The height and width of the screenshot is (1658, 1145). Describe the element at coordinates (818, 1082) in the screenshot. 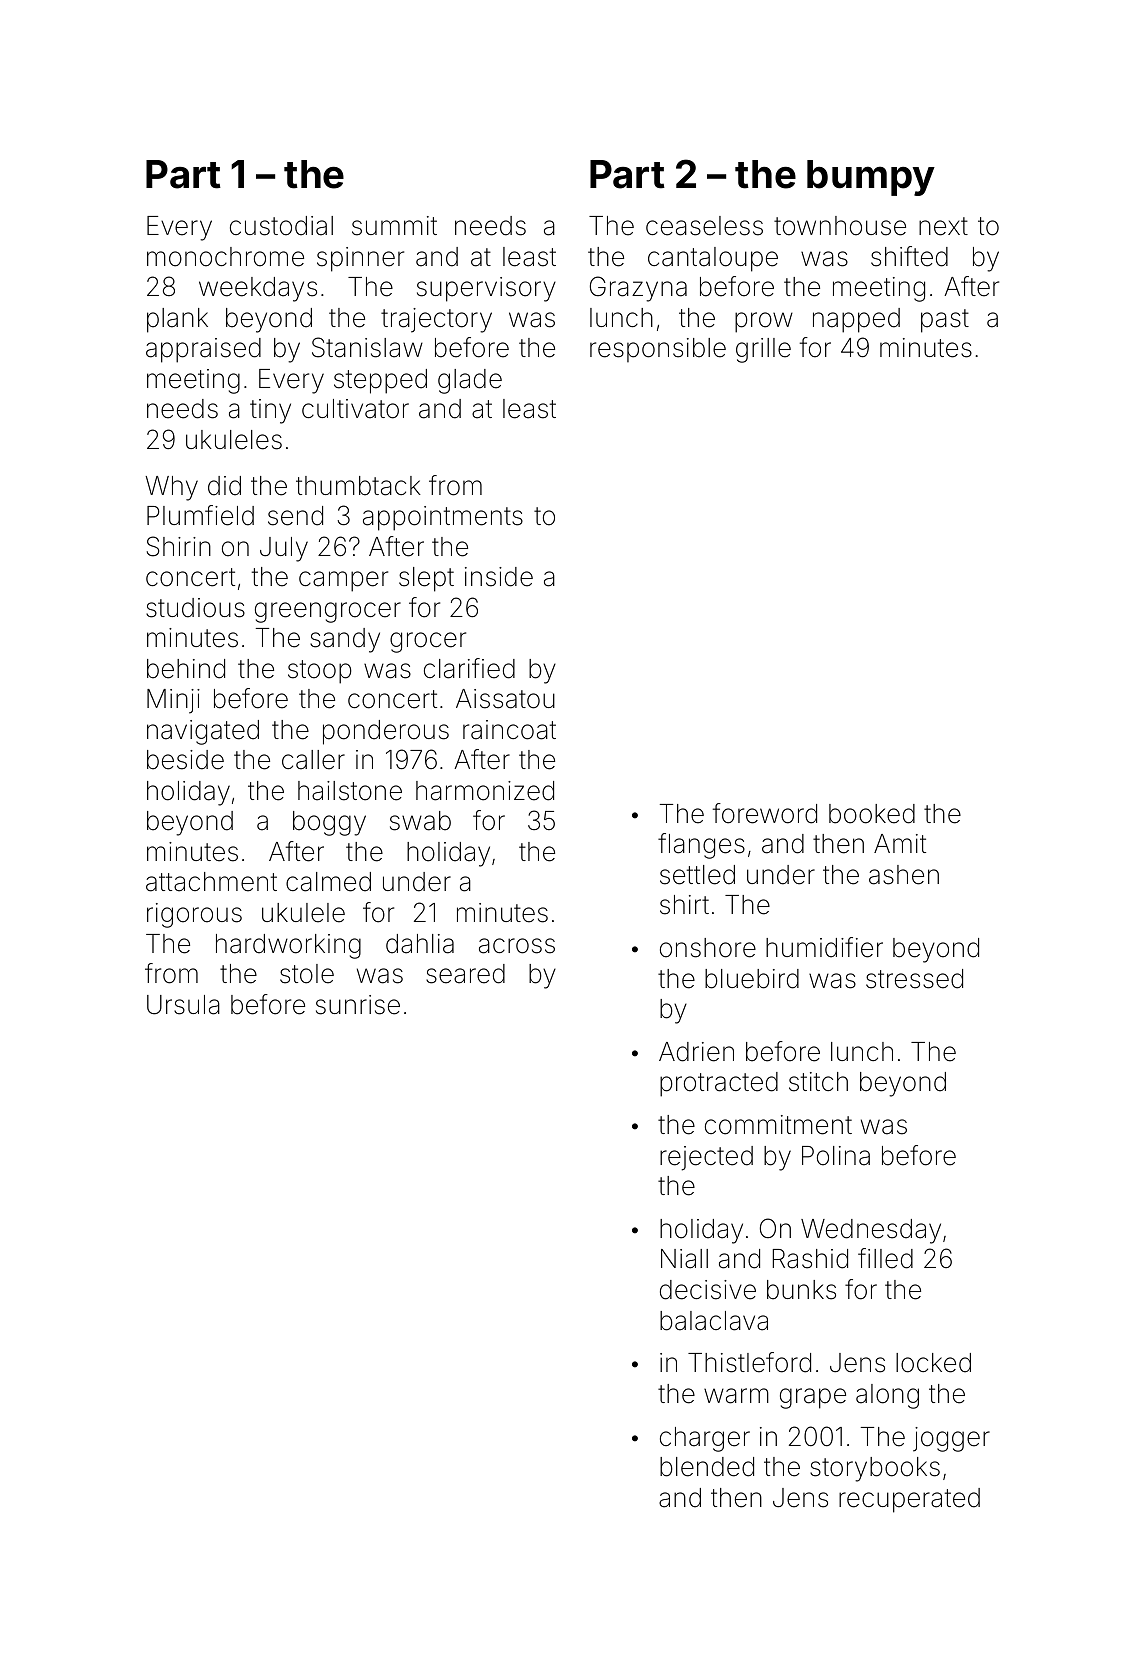

I see `stitch` at that location.
